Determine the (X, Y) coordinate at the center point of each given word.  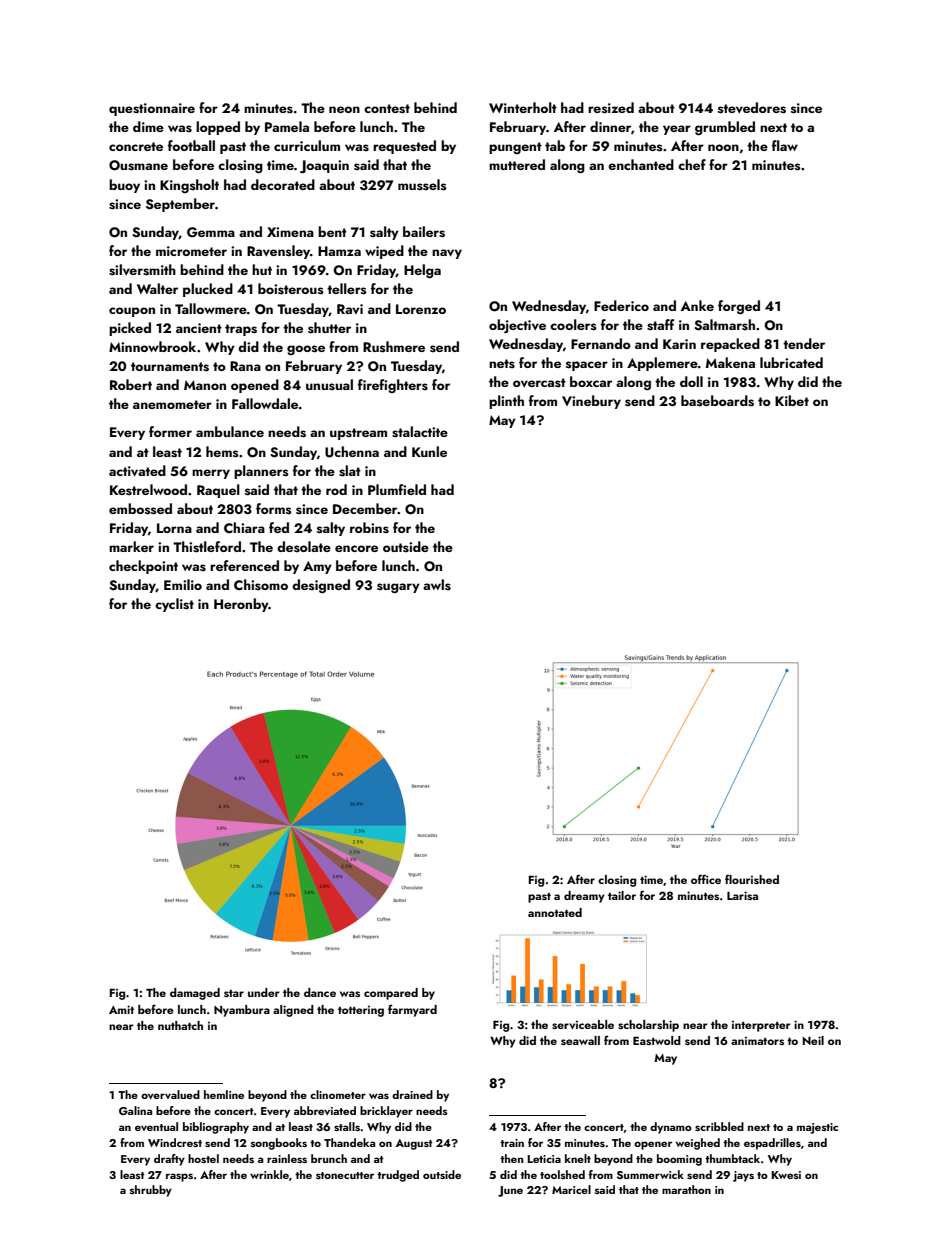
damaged (195, 994)
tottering (361, 1011)
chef (692, 164)
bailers (424, 232)
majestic (817, 1128)
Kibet (792, 400)
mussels (422, 185)
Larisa (742, 895)
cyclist (174, 605)
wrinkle (269, 1174)
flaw (785, 145)
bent (332, 231)
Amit (121, 1009)
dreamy (584, 897)
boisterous (291, 289)
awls (437, 585)
